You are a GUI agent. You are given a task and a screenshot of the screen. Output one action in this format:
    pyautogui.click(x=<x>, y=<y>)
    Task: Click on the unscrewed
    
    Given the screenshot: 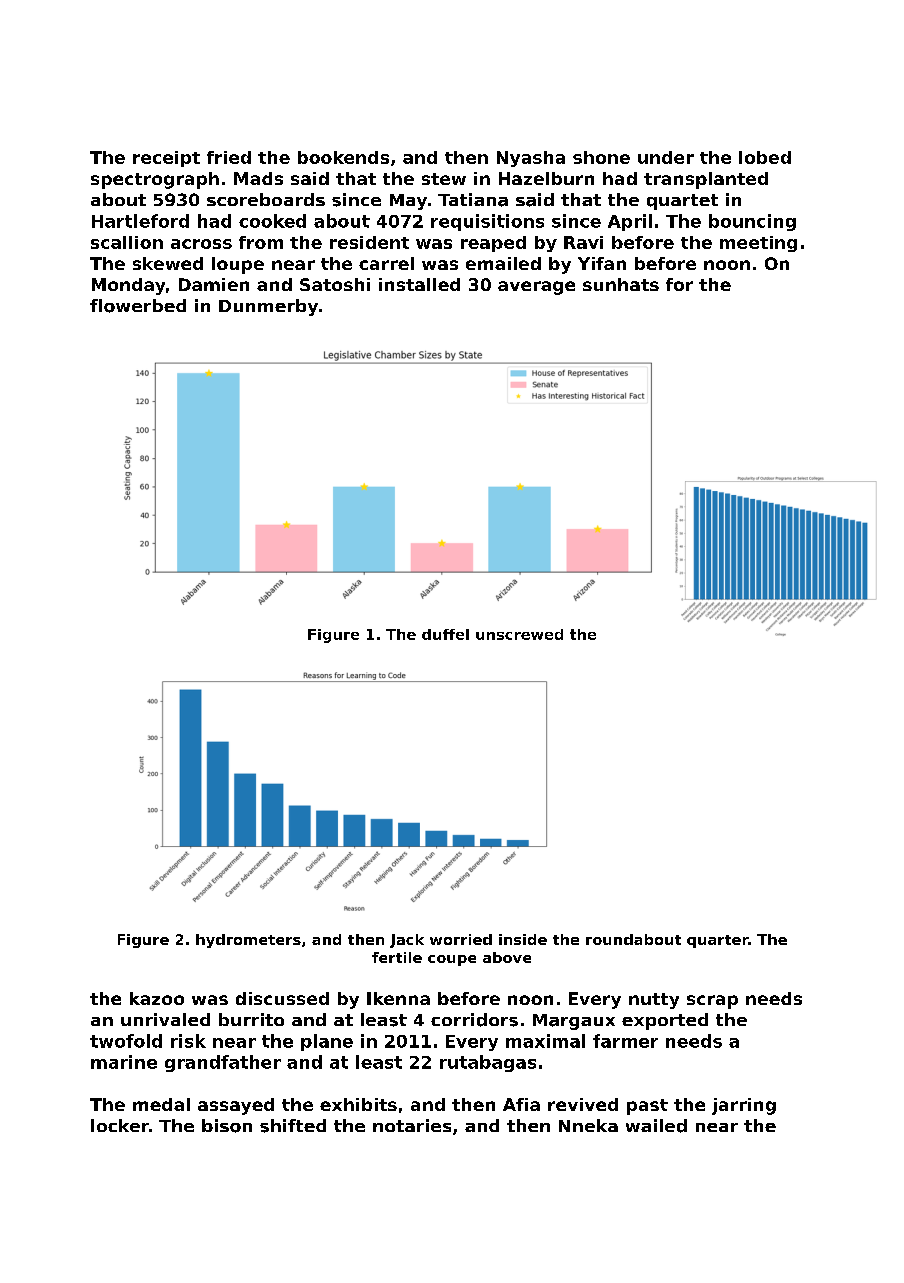 What is the action you would take?
    pyautogui.click(x=519, y=634)
